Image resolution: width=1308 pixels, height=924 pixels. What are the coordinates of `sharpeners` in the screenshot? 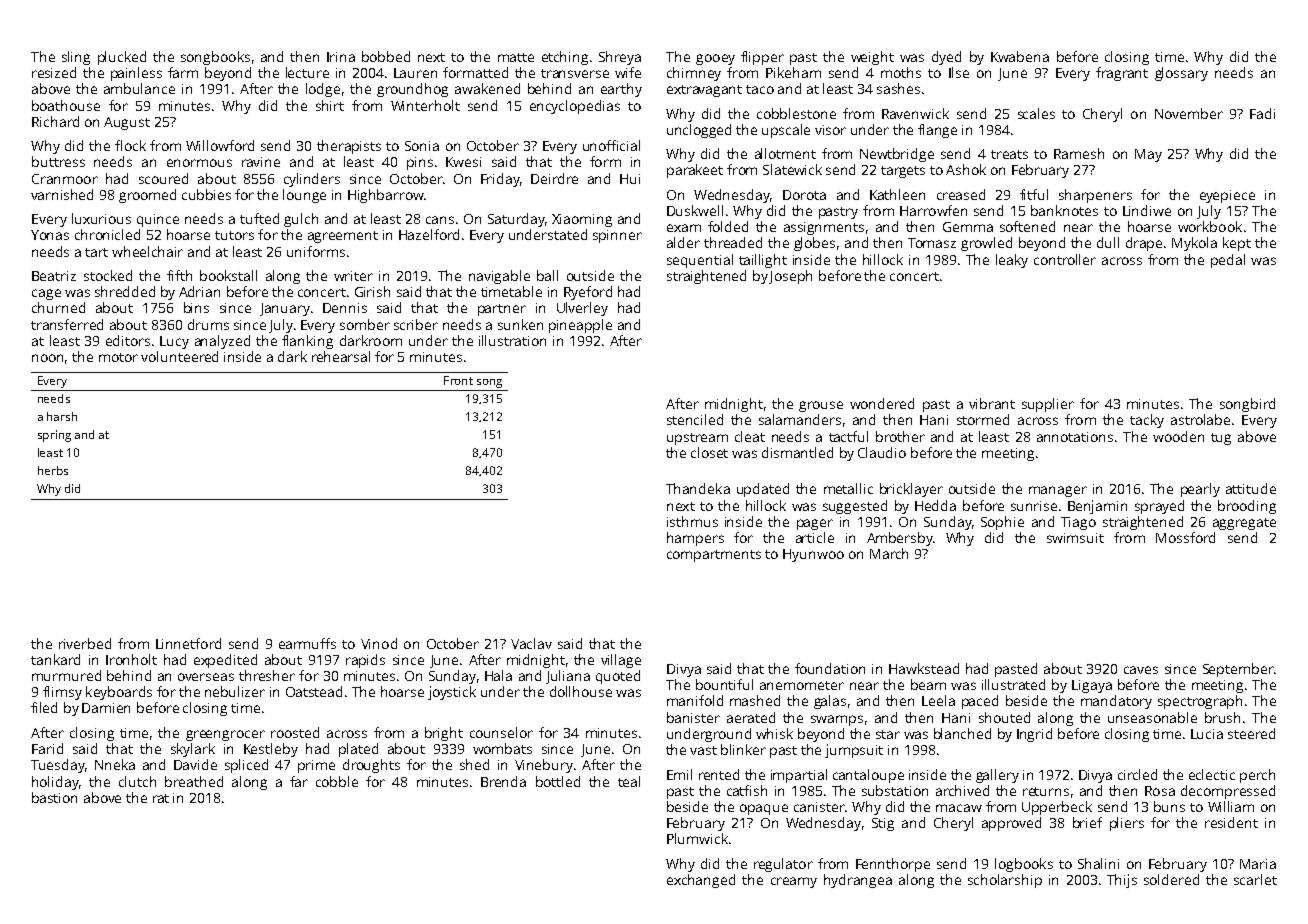 It's located at (1095, 196).
